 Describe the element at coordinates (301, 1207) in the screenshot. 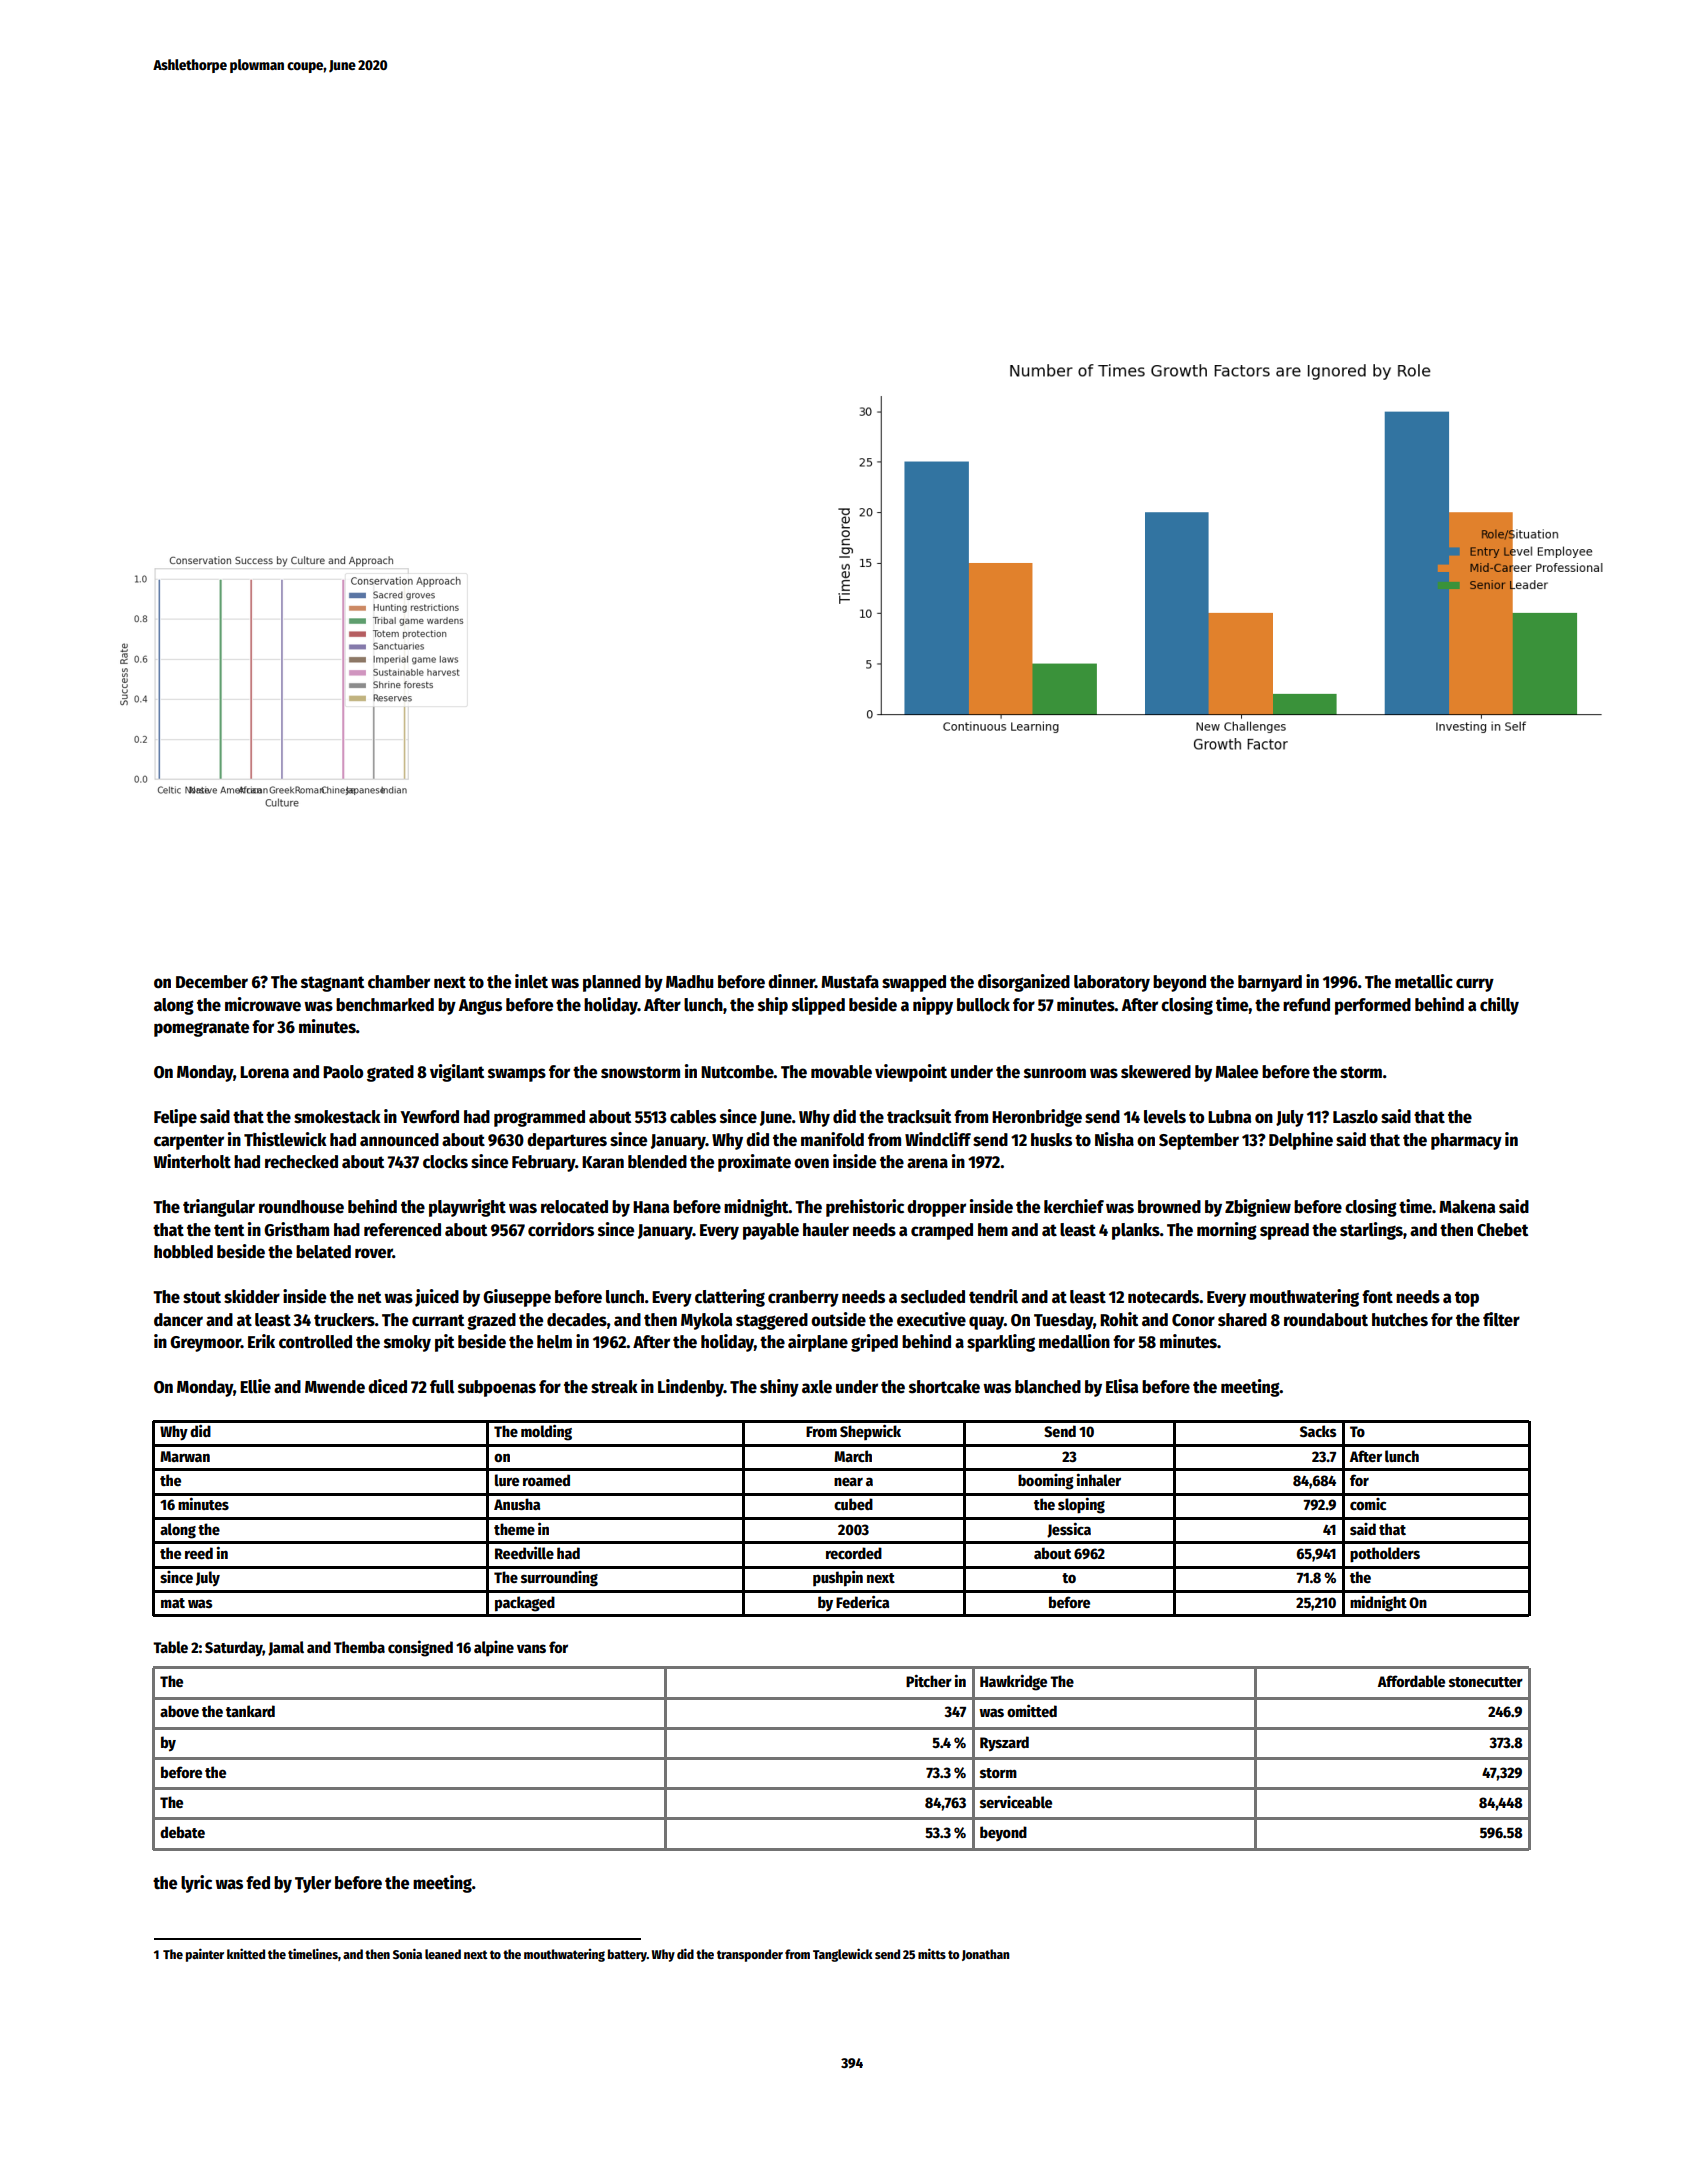

I see `roundhouse` at that location.
